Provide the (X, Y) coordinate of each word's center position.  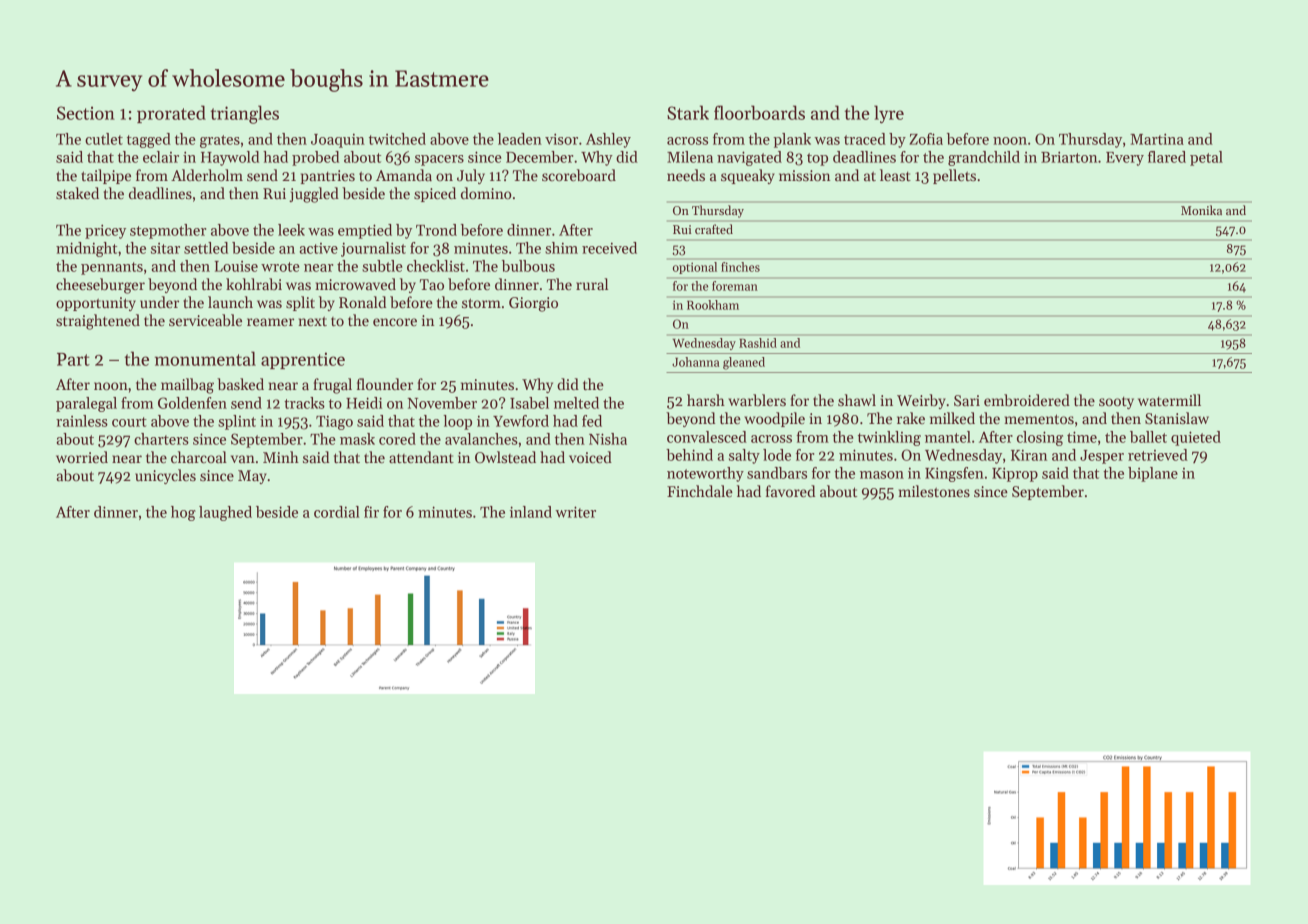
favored (790, 491)
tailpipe (106, 176)
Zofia (926, 139)
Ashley (608, 140)
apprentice (303, 360)
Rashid (758, 343)
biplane (1153, 474)
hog (183, 513)
